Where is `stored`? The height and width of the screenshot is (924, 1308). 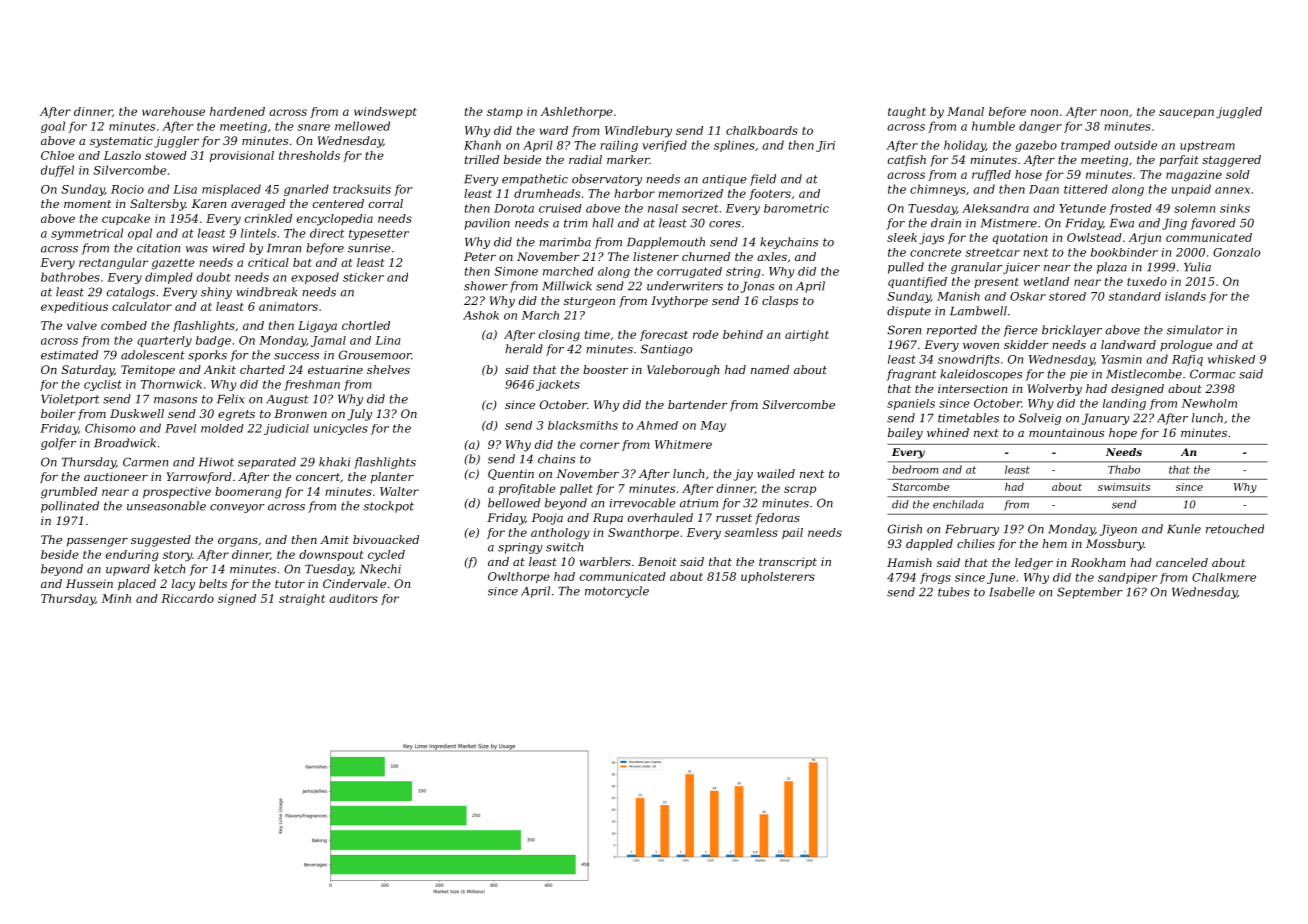 stored is located at coordinates (1067, 296).
